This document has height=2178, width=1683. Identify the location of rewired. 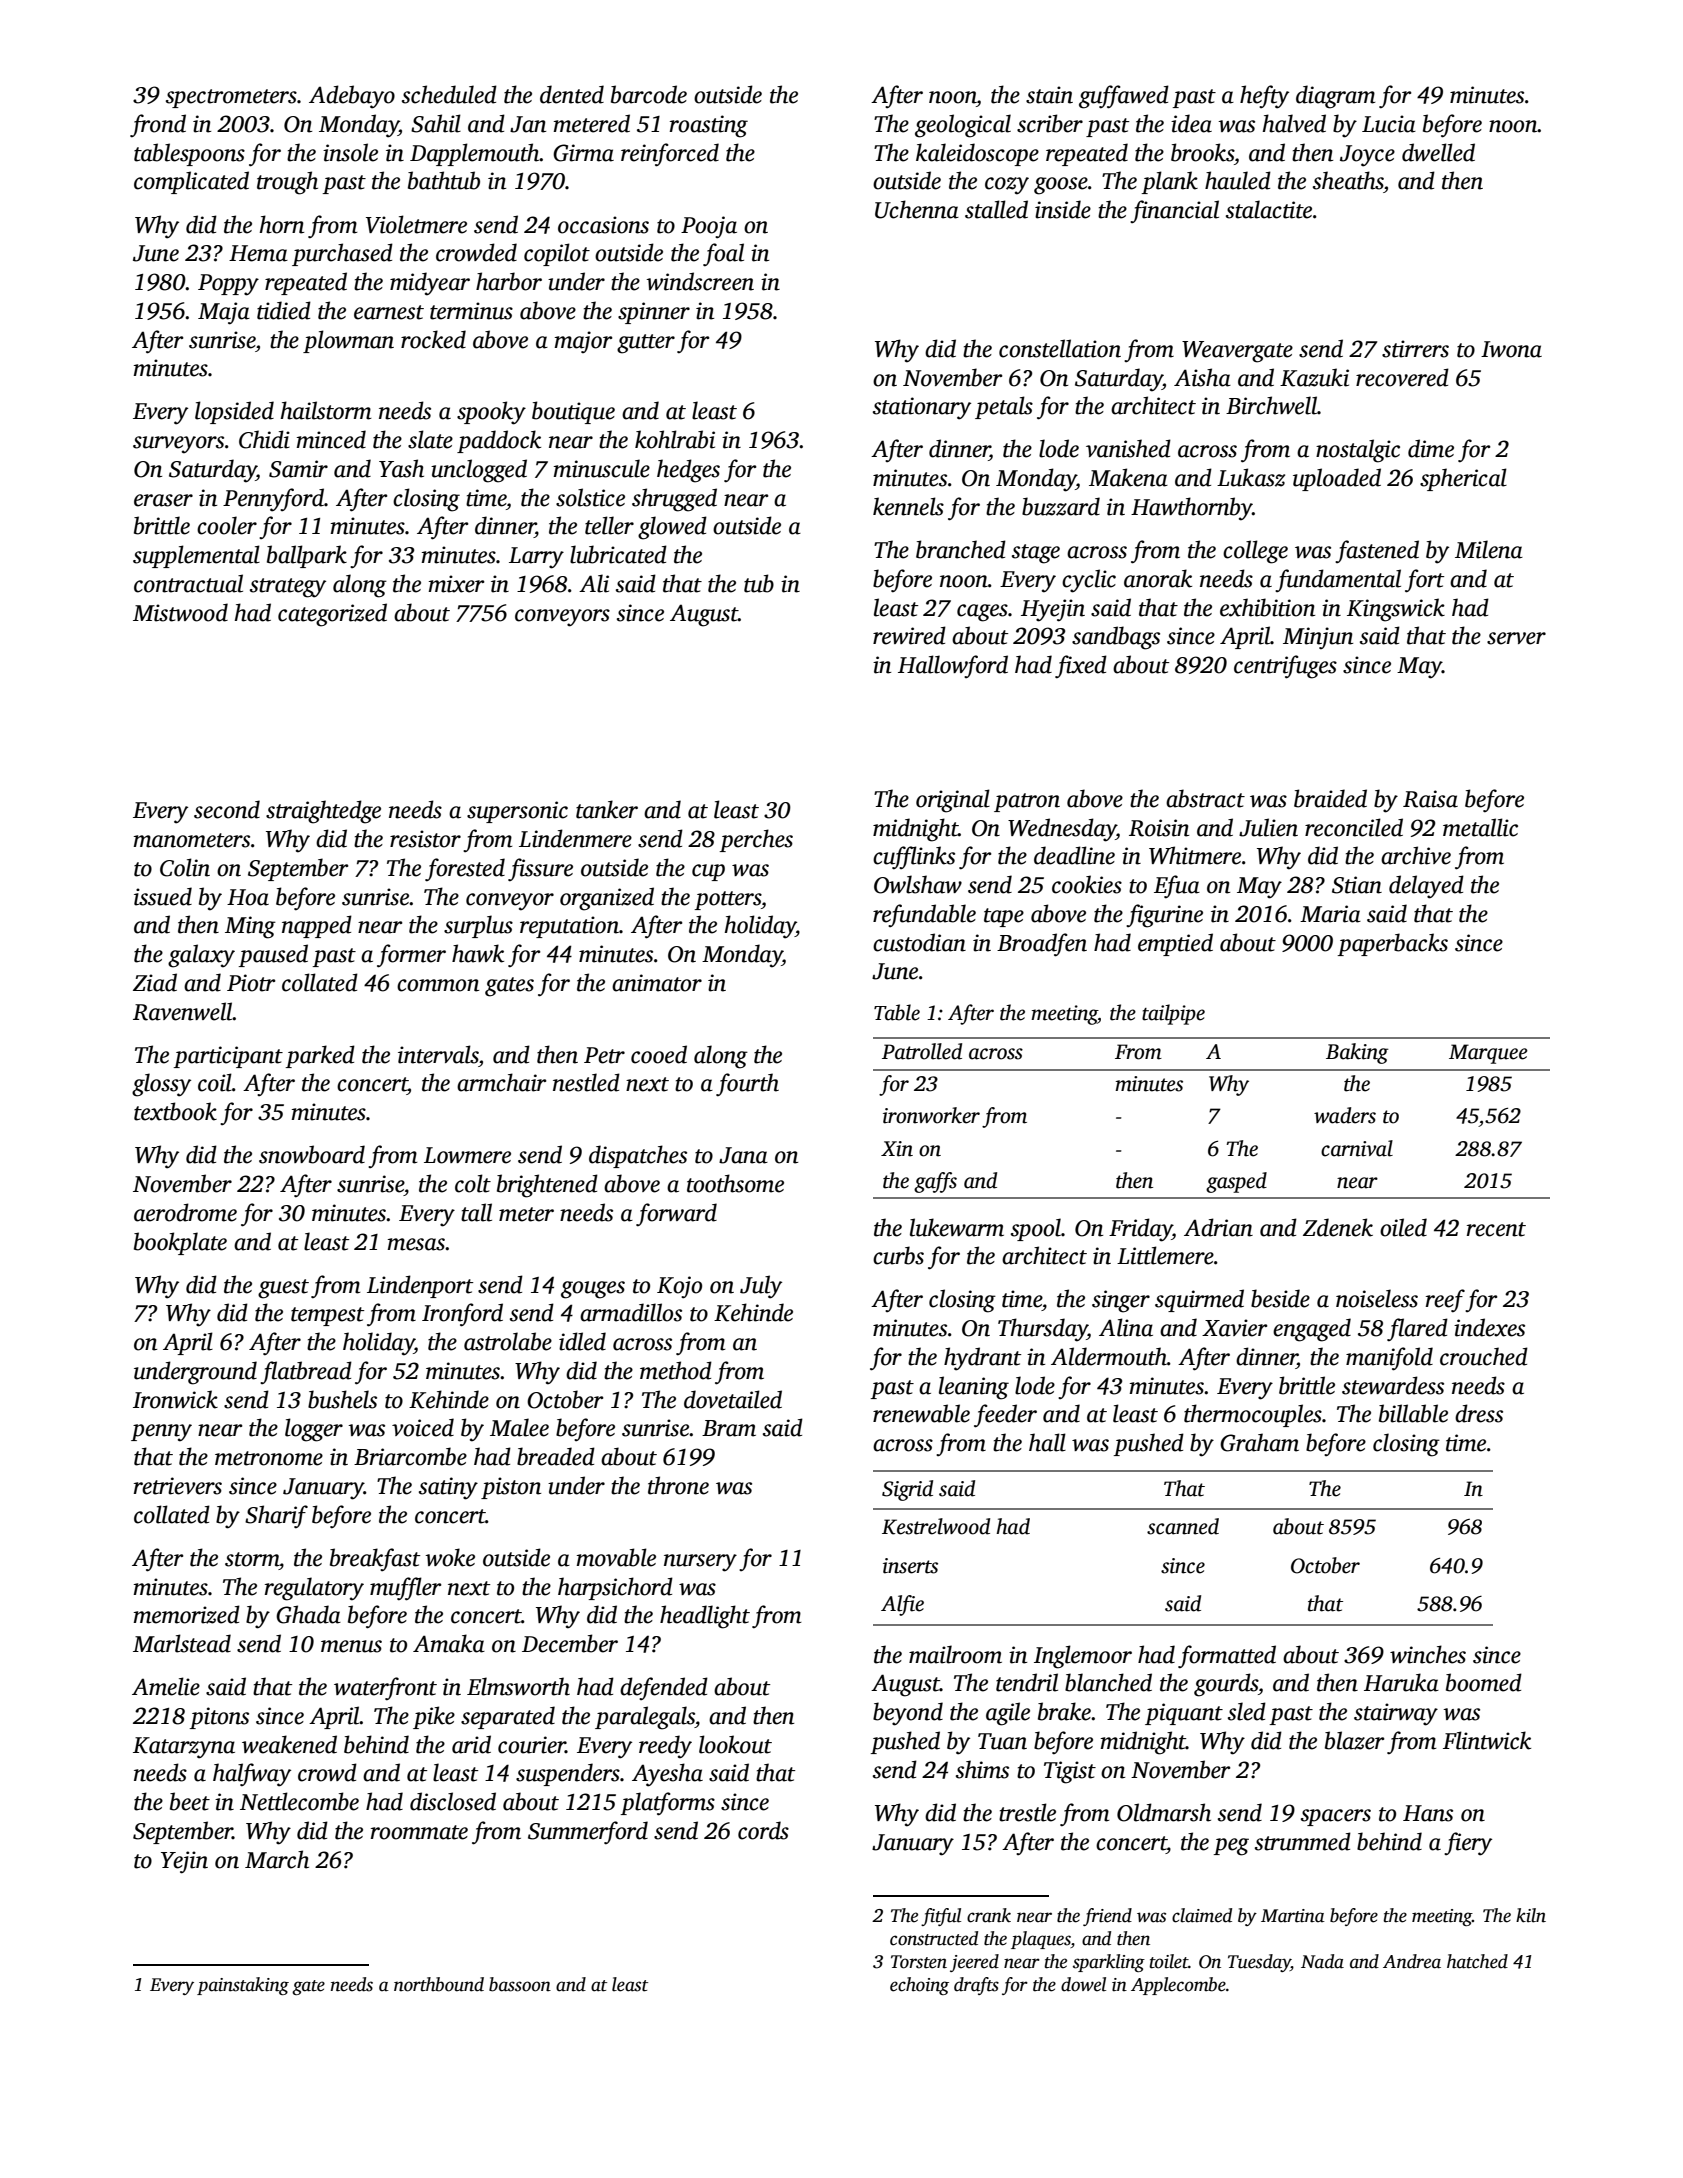
(909, 635).
